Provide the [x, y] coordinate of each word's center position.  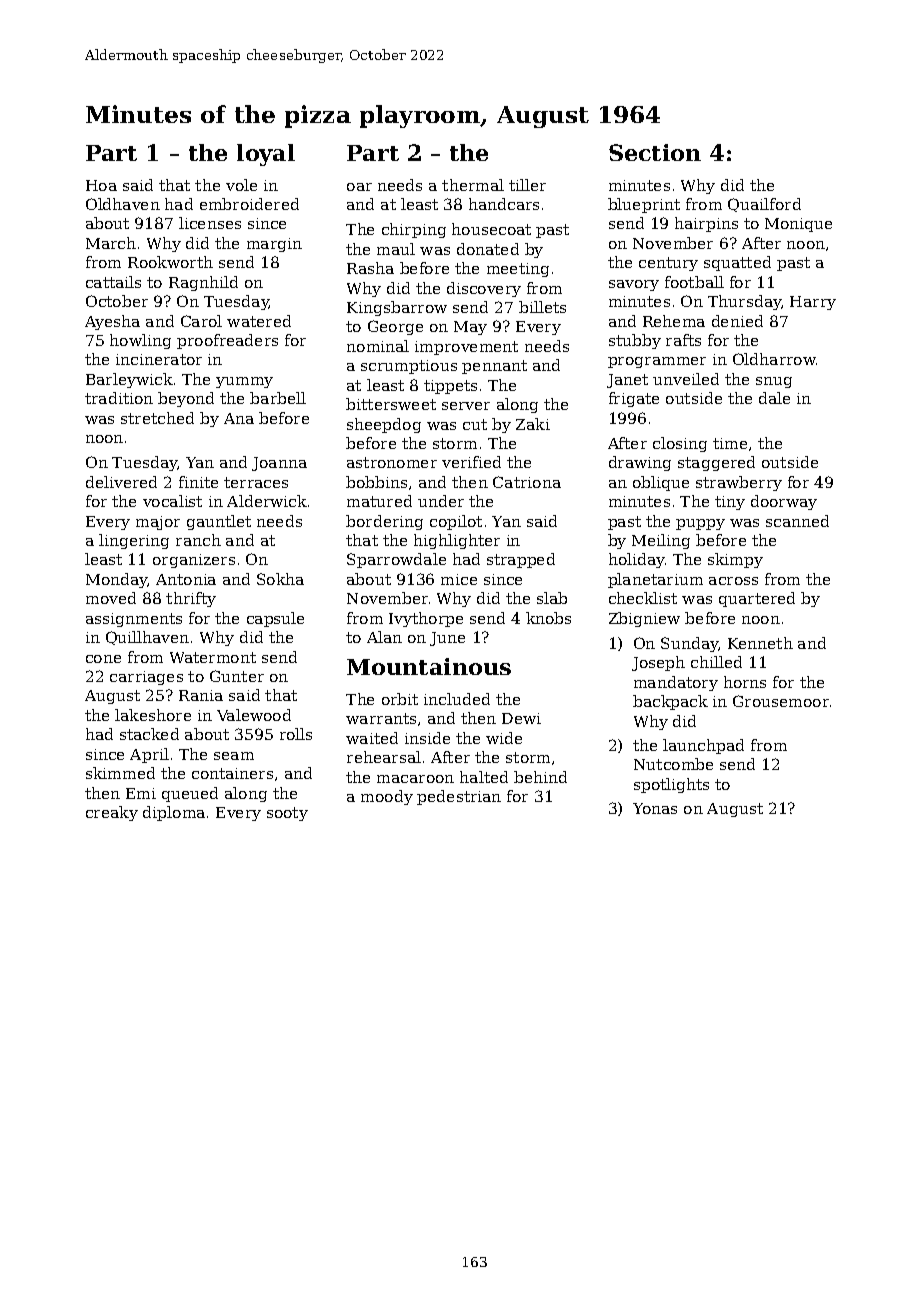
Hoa [101, 185]
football [694, 282]
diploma [174, 813]
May [470, 328]
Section [655, 152]
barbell [278, 398]
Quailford [764, 205]
